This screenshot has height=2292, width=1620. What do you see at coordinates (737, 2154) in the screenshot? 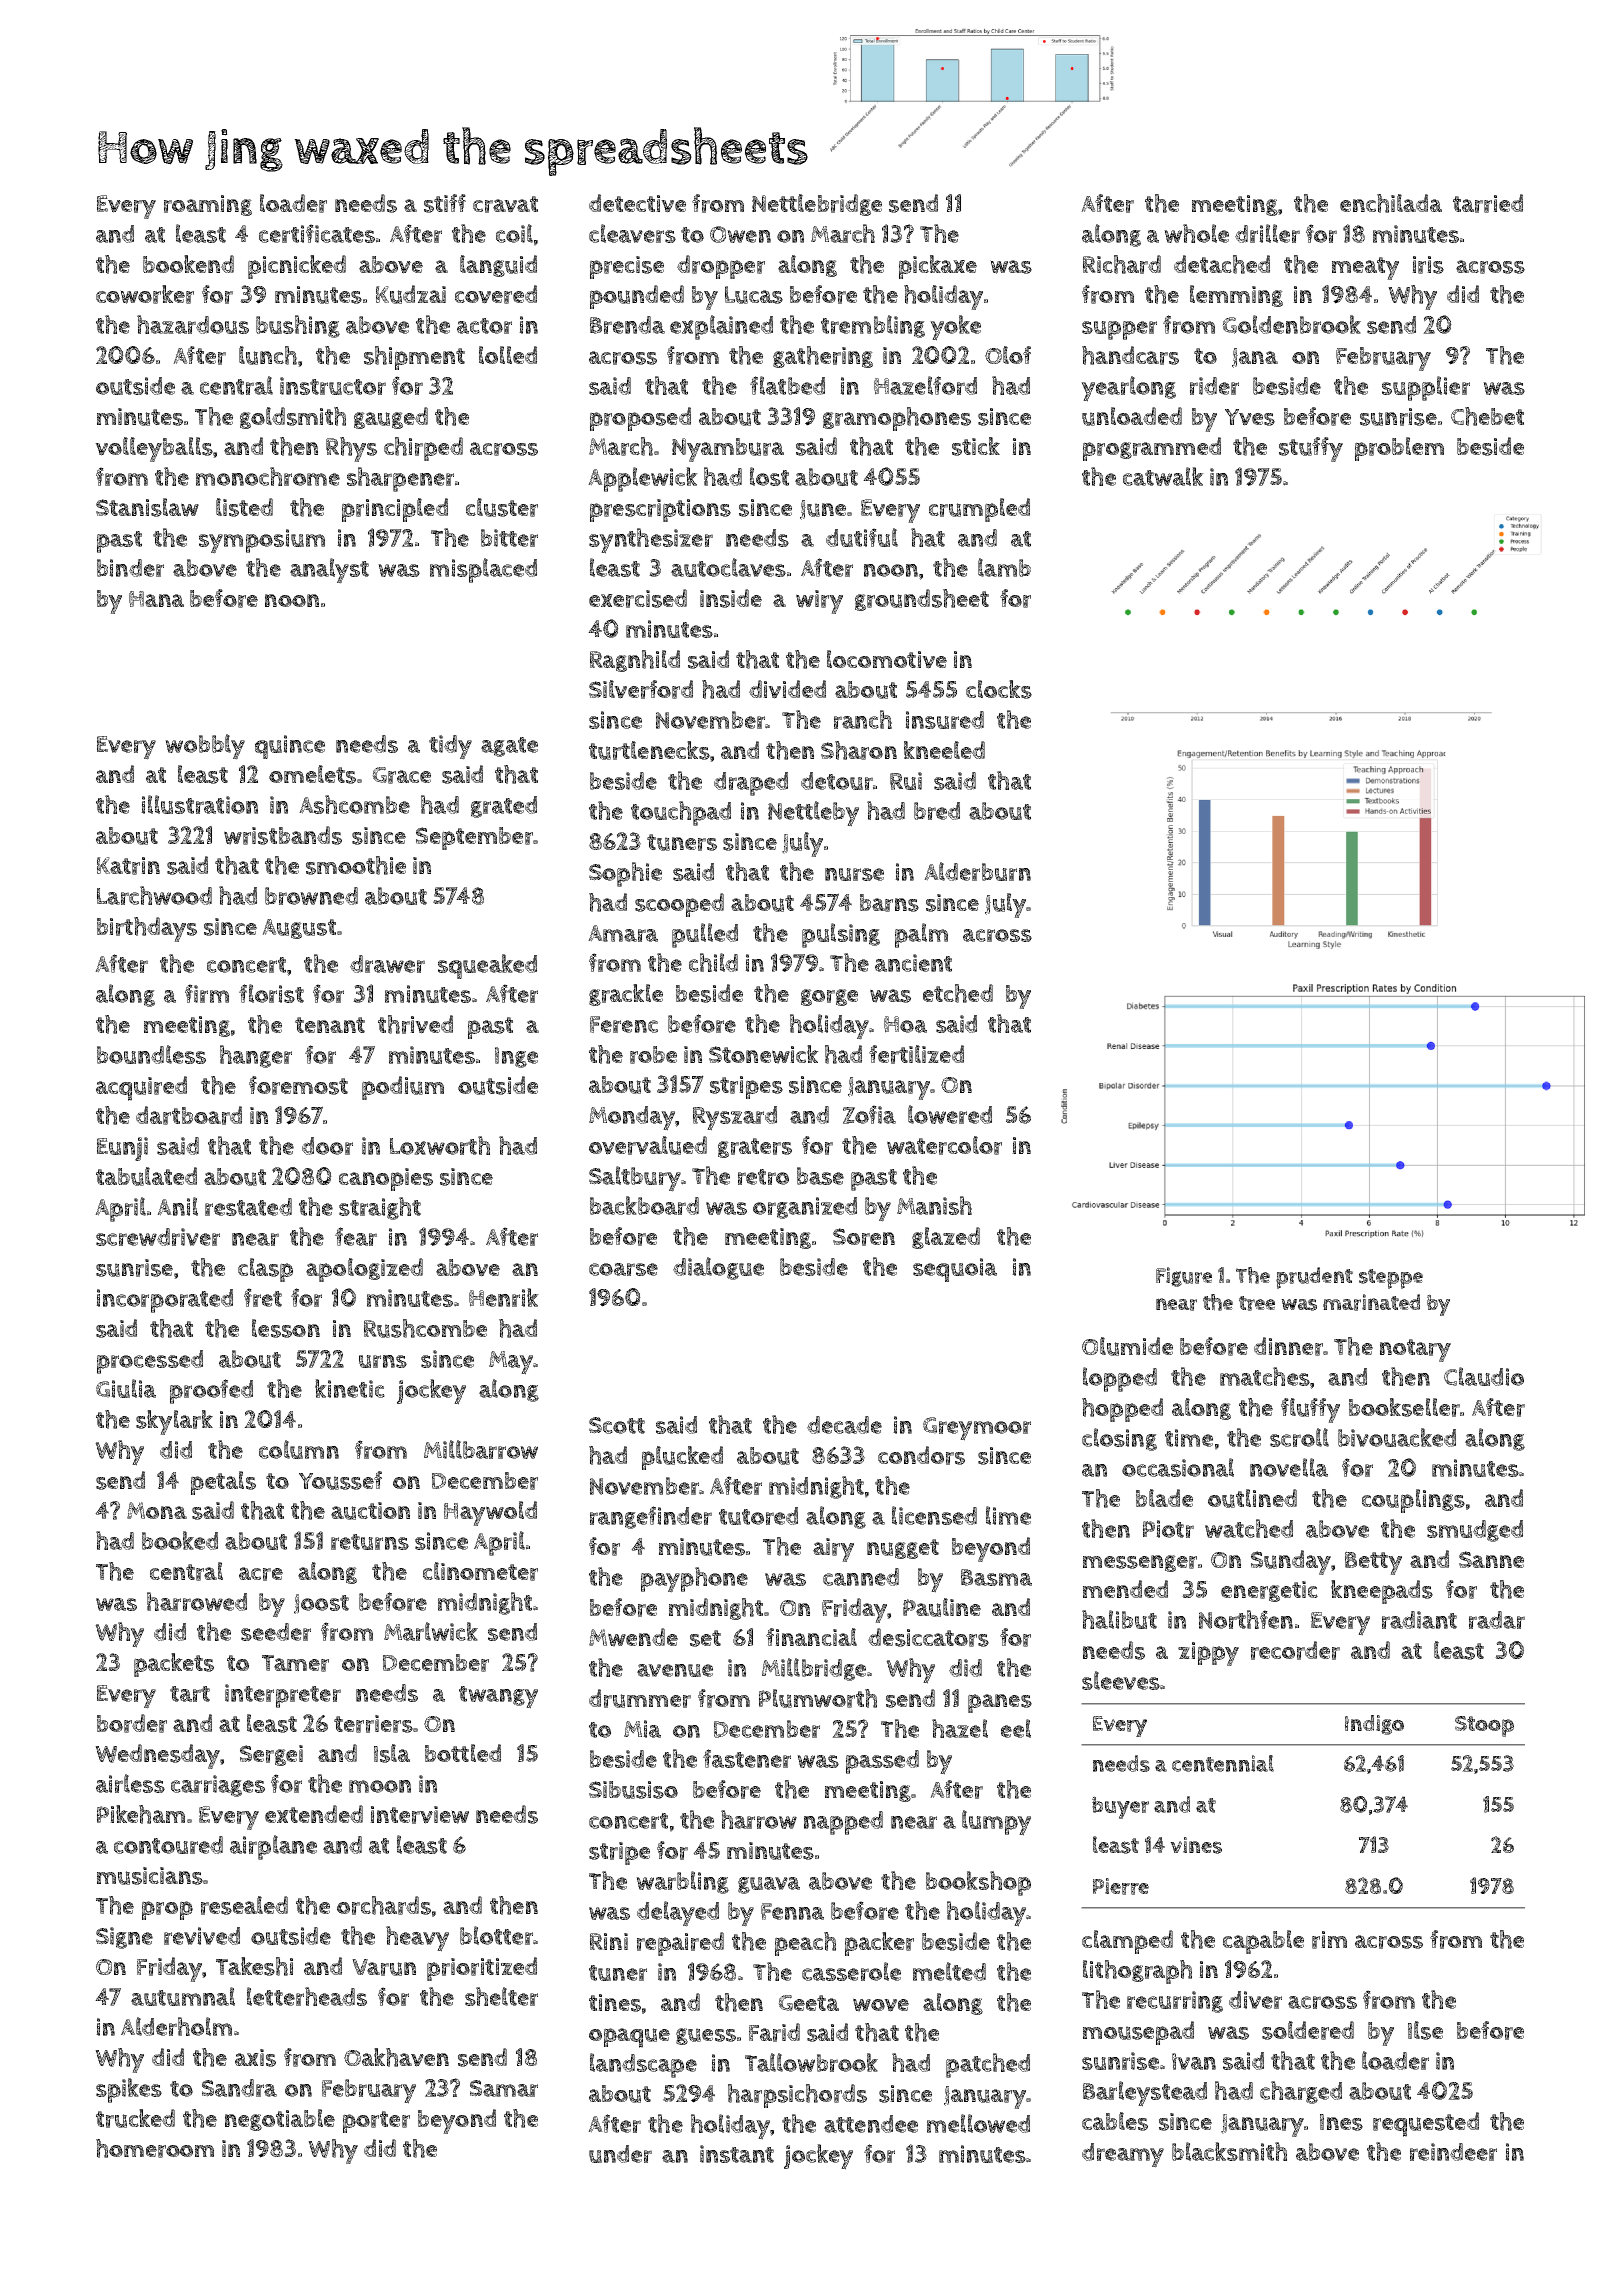
I see `instant` at bounding box center [737, 2154].
